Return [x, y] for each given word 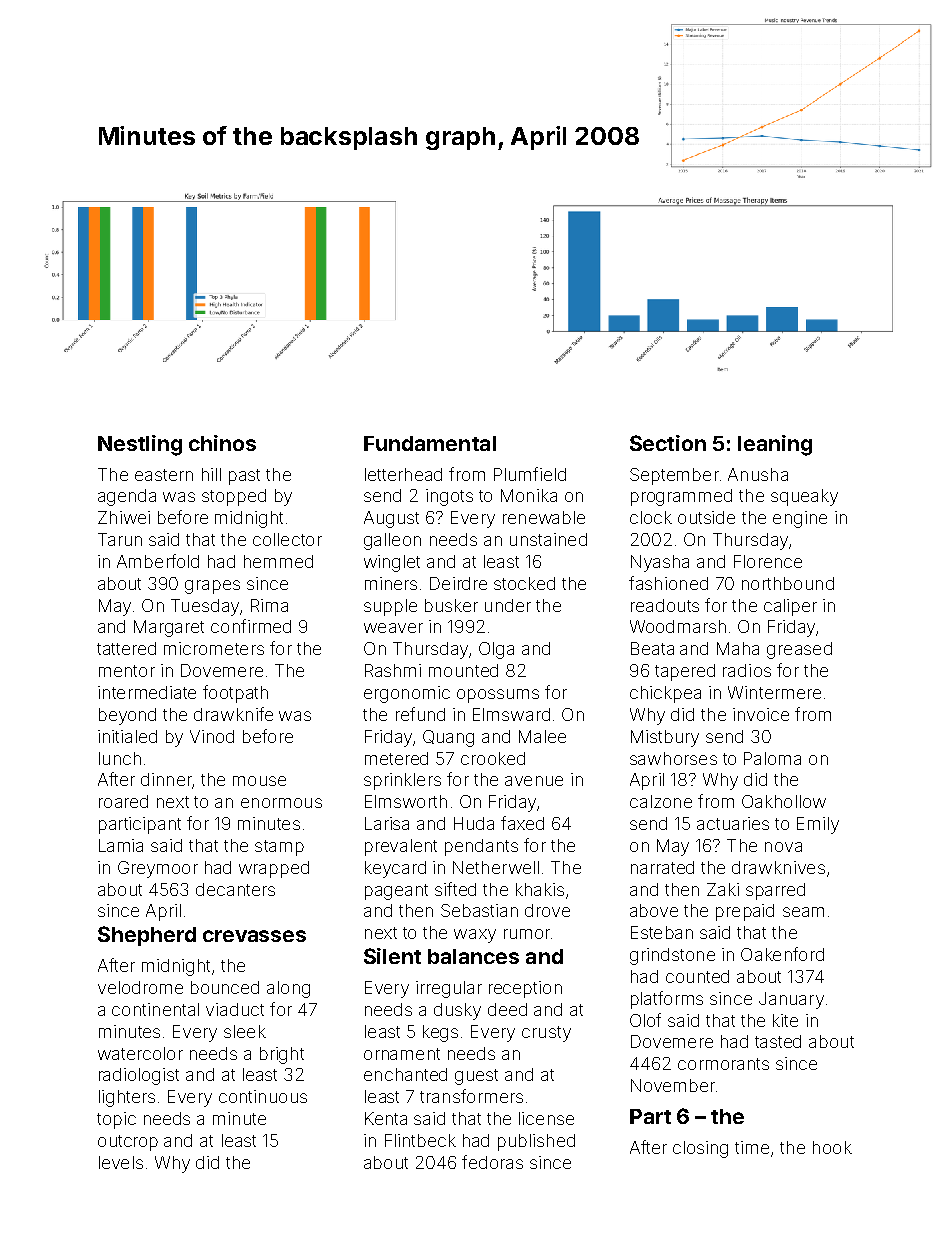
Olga [496, 650]
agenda [127, 497]
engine [800, 519]
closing [700, 1149]
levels [121, 1162]
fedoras [492, 1162]
